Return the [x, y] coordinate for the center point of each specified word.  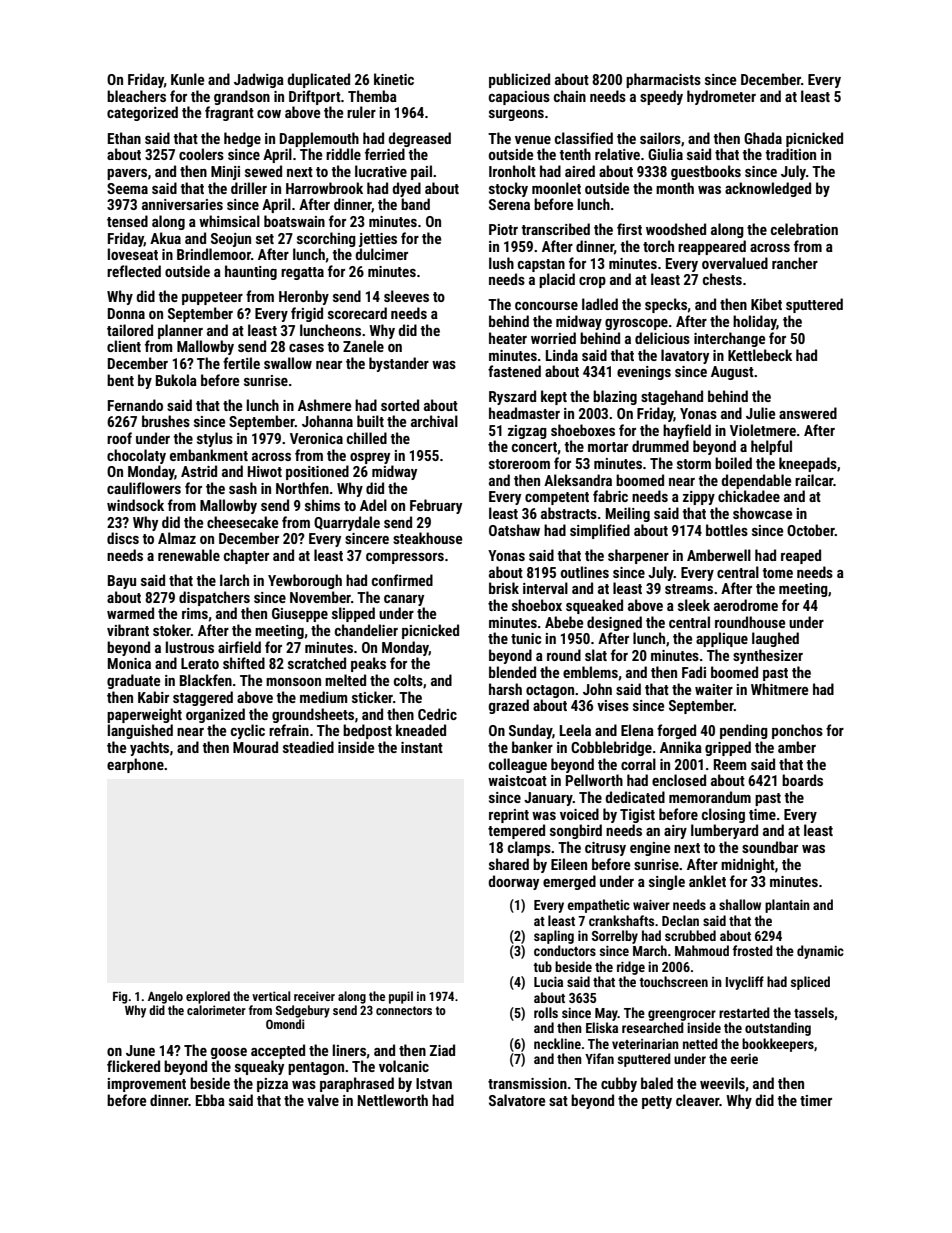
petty [657, 1102]
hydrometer [721, 97]
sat [558, 1101]
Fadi [694, 672]
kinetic [394, 79]
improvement [147, 1085]
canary [404, 600]
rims [195, 613]
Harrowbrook [324, 188]
